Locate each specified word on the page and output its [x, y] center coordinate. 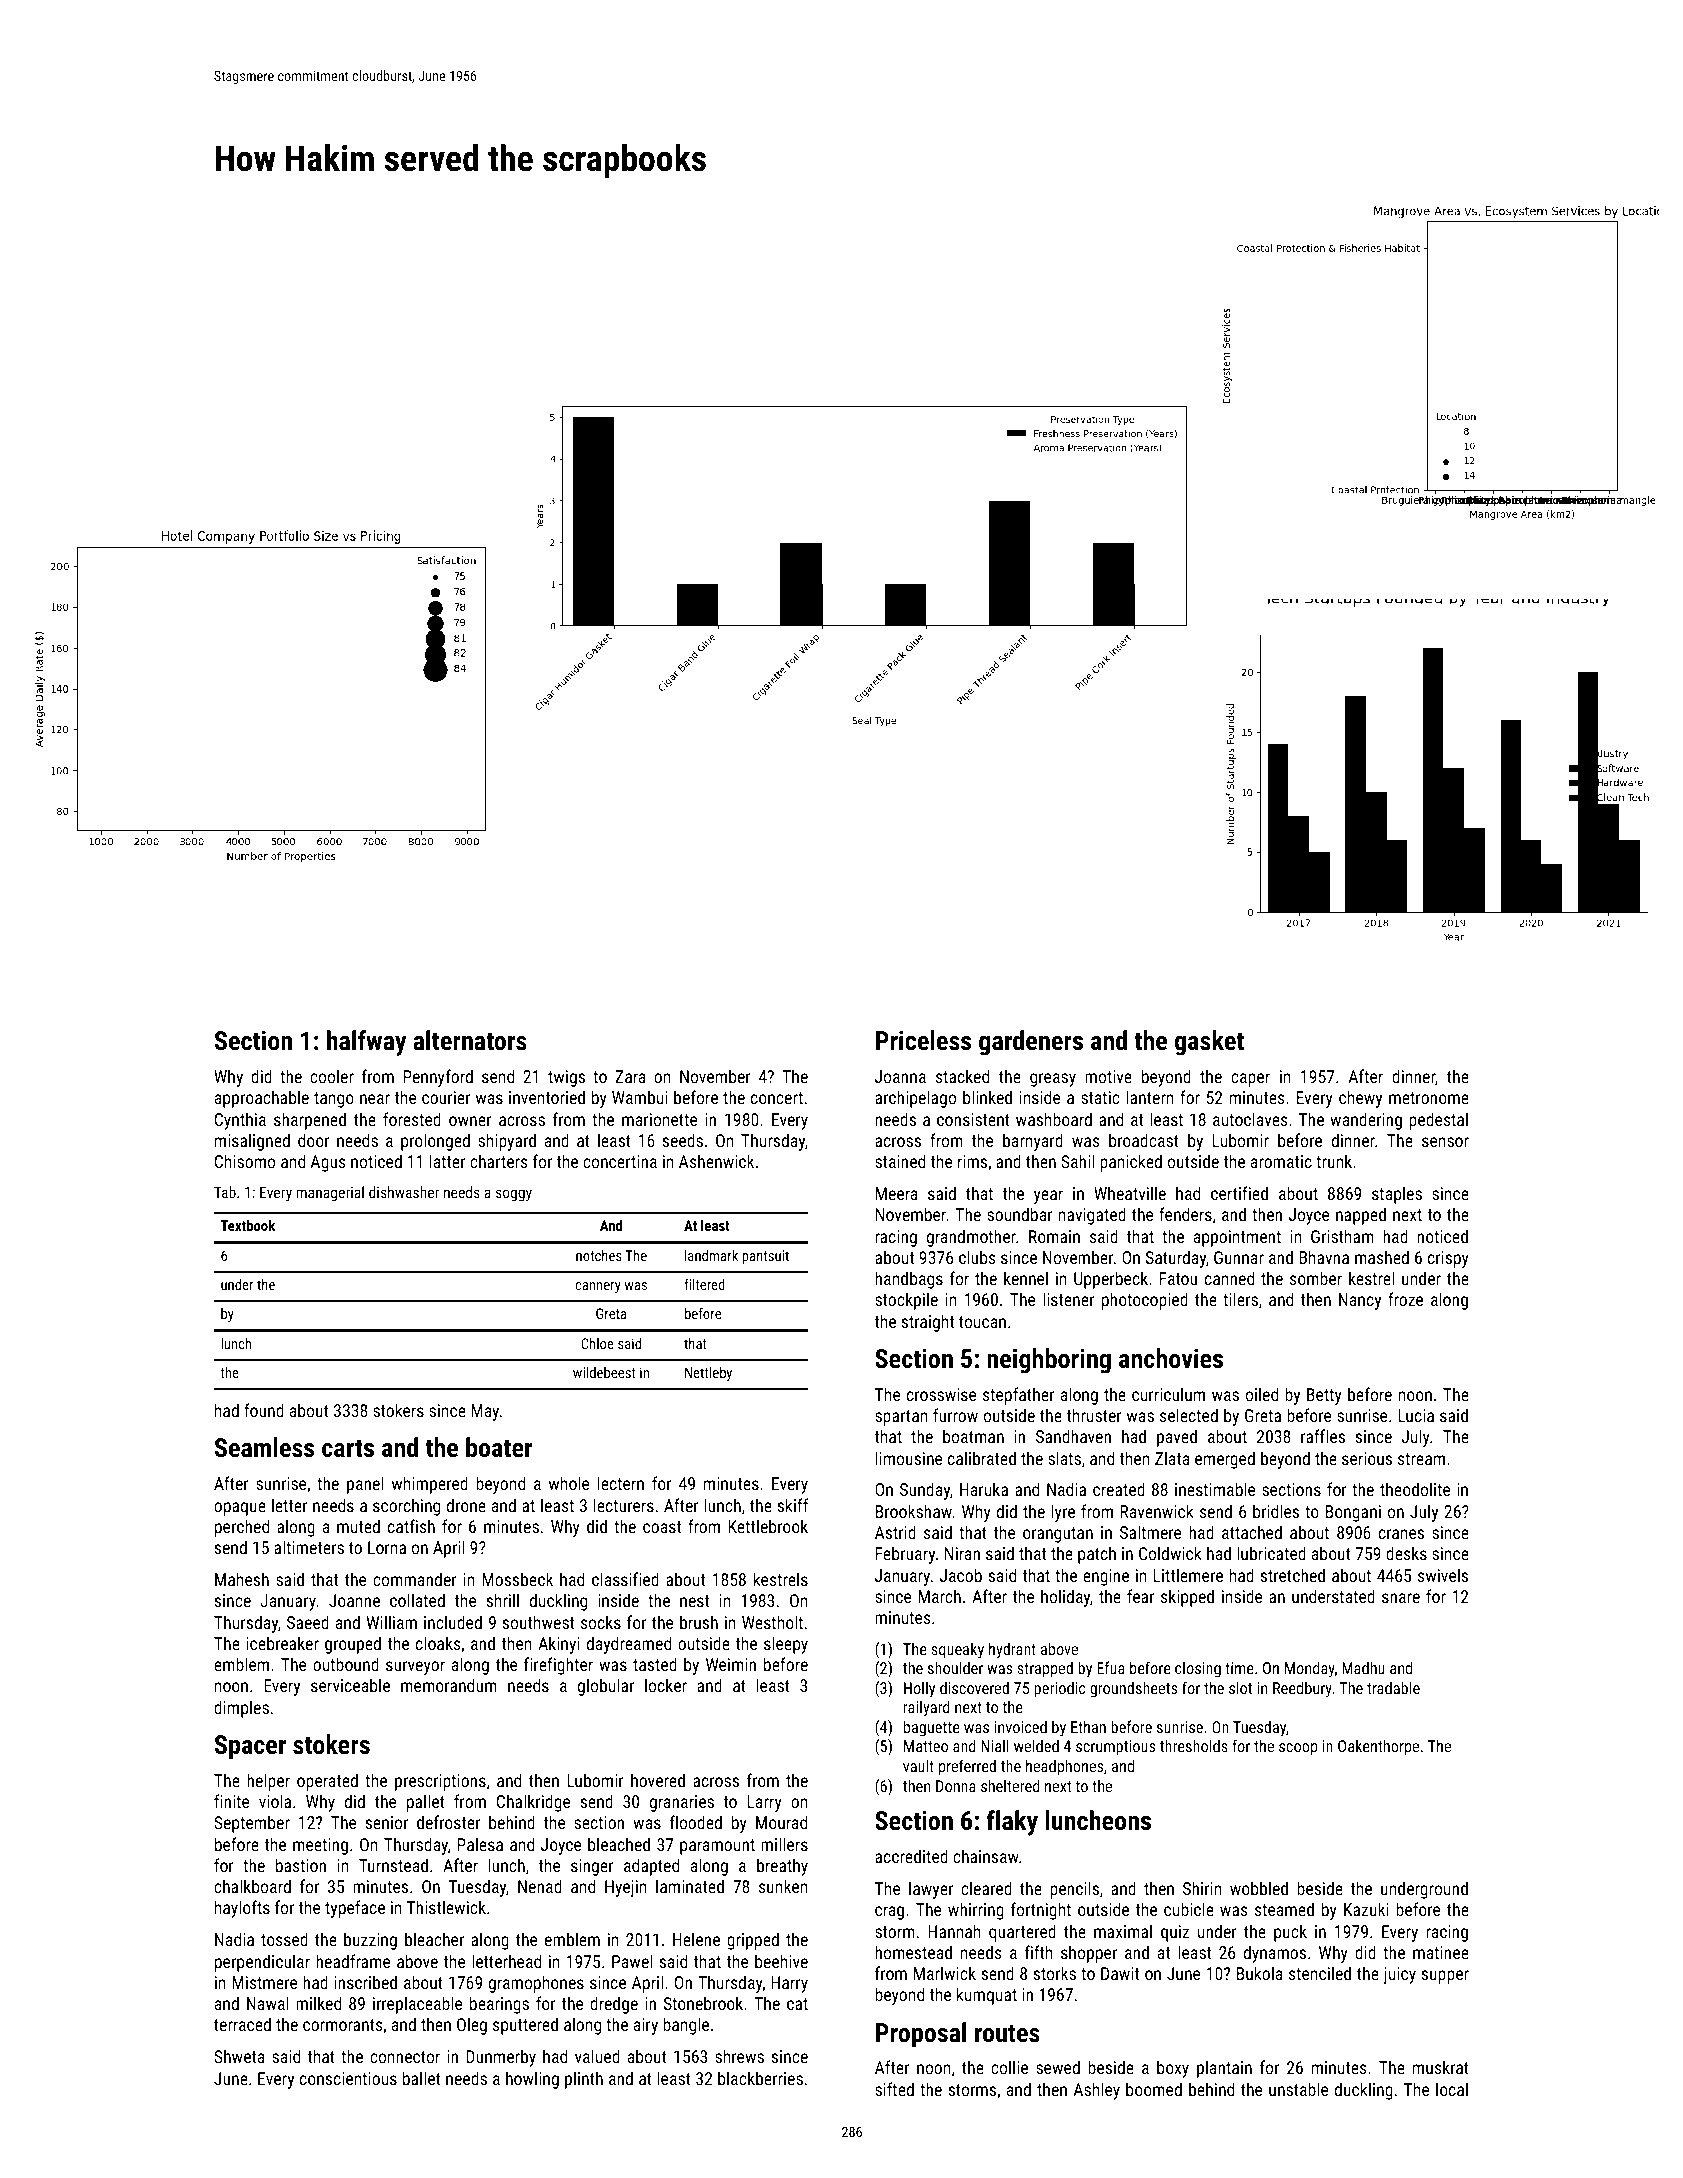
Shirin [1202, 1888]
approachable [262, 1099]
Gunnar [1239, 1257]
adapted [651, 1867]
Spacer [250, 1747]
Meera [897, 1193]
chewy [1360, 1099]
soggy [514, 1195]
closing [1198, 1669]
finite [231, 1801]
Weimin [731, 1664]
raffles [1323, 1436]
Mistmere [264, 1982]
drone [466, 1505]
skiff [792, 1505]
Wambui [640, 1097]
